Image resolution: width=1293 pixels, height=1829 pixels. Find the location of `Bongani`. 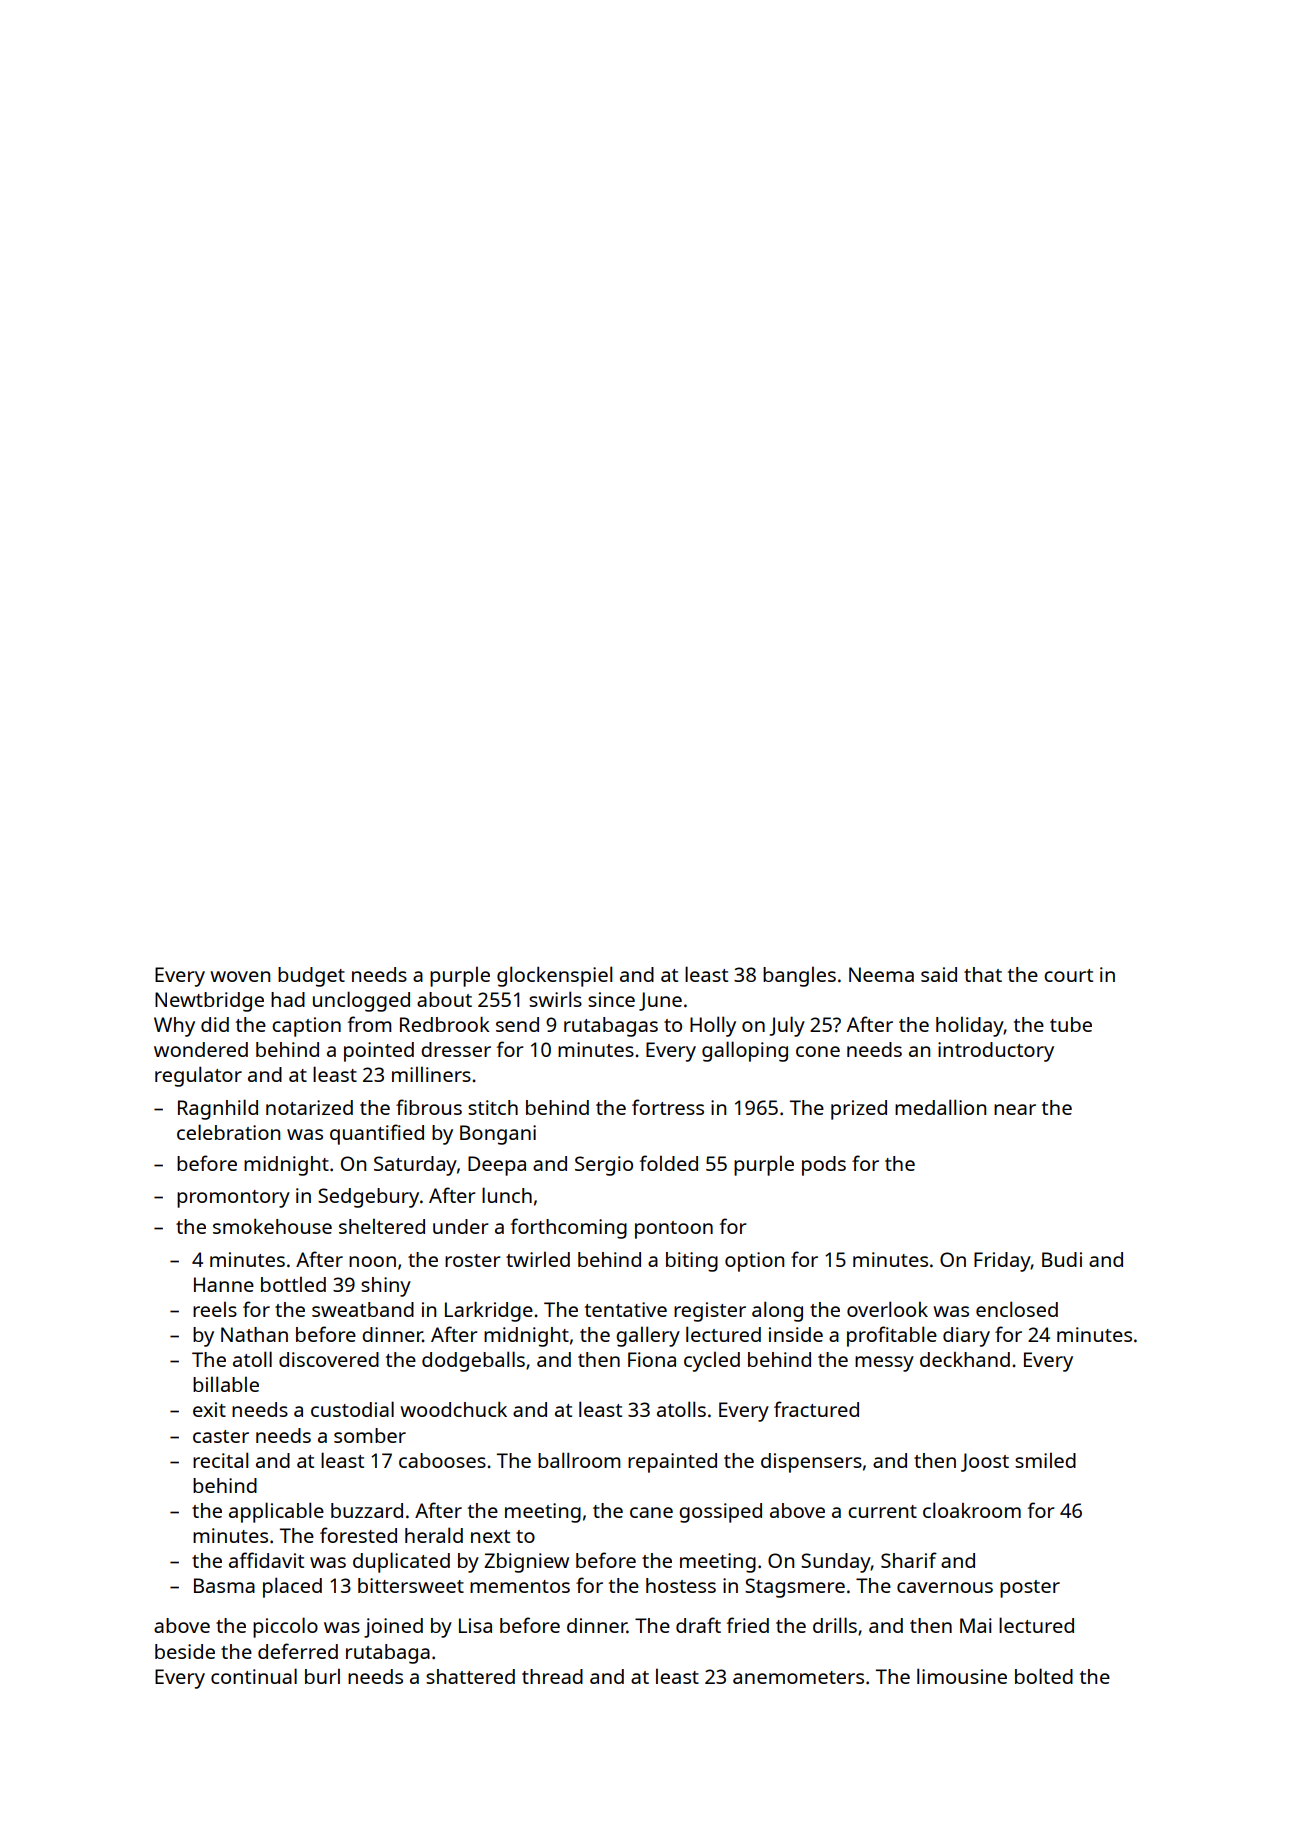

Bongani is located at coordinates (498, 1135).
